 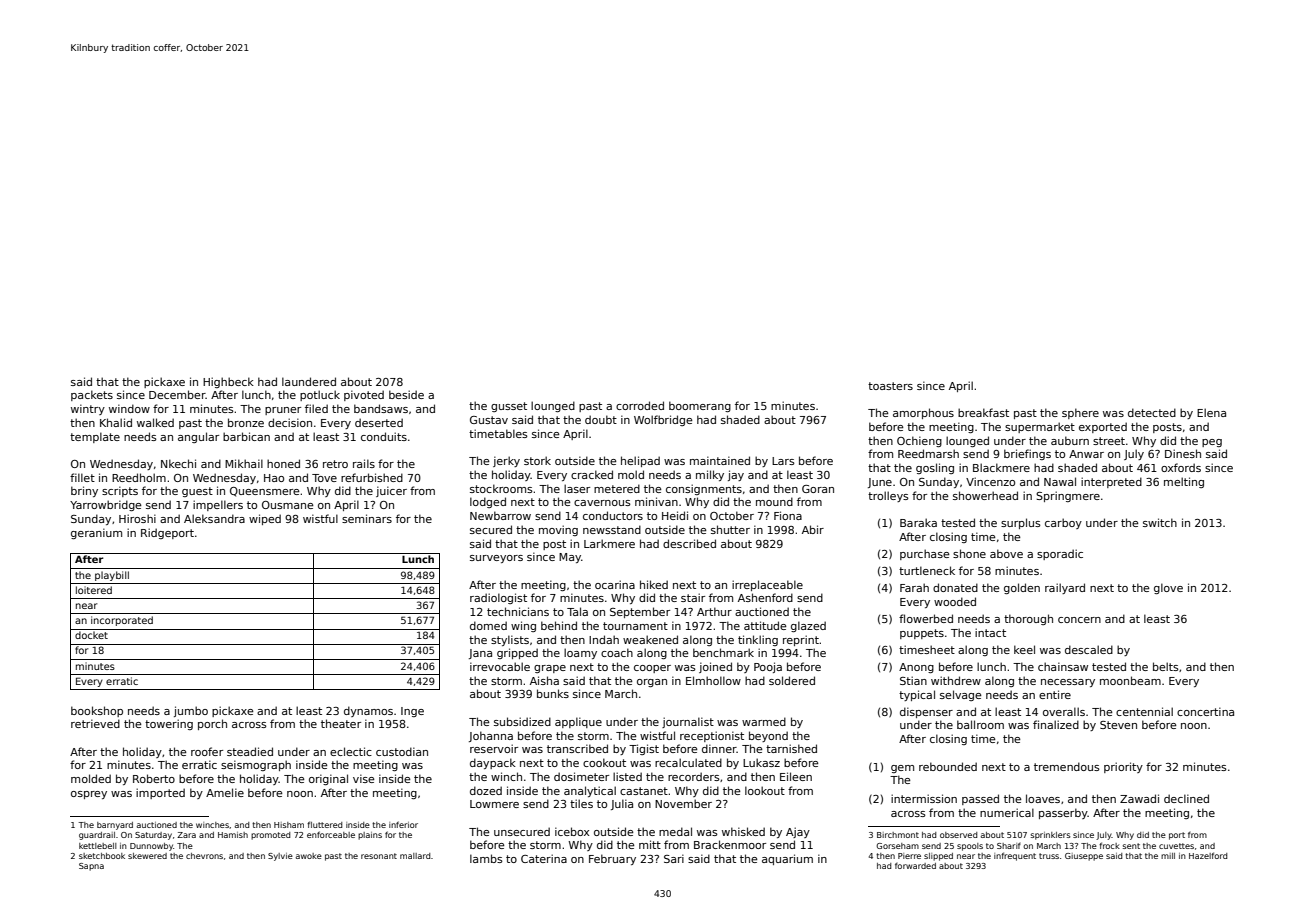 I want to click on beside, so click(x=406, y=394).
